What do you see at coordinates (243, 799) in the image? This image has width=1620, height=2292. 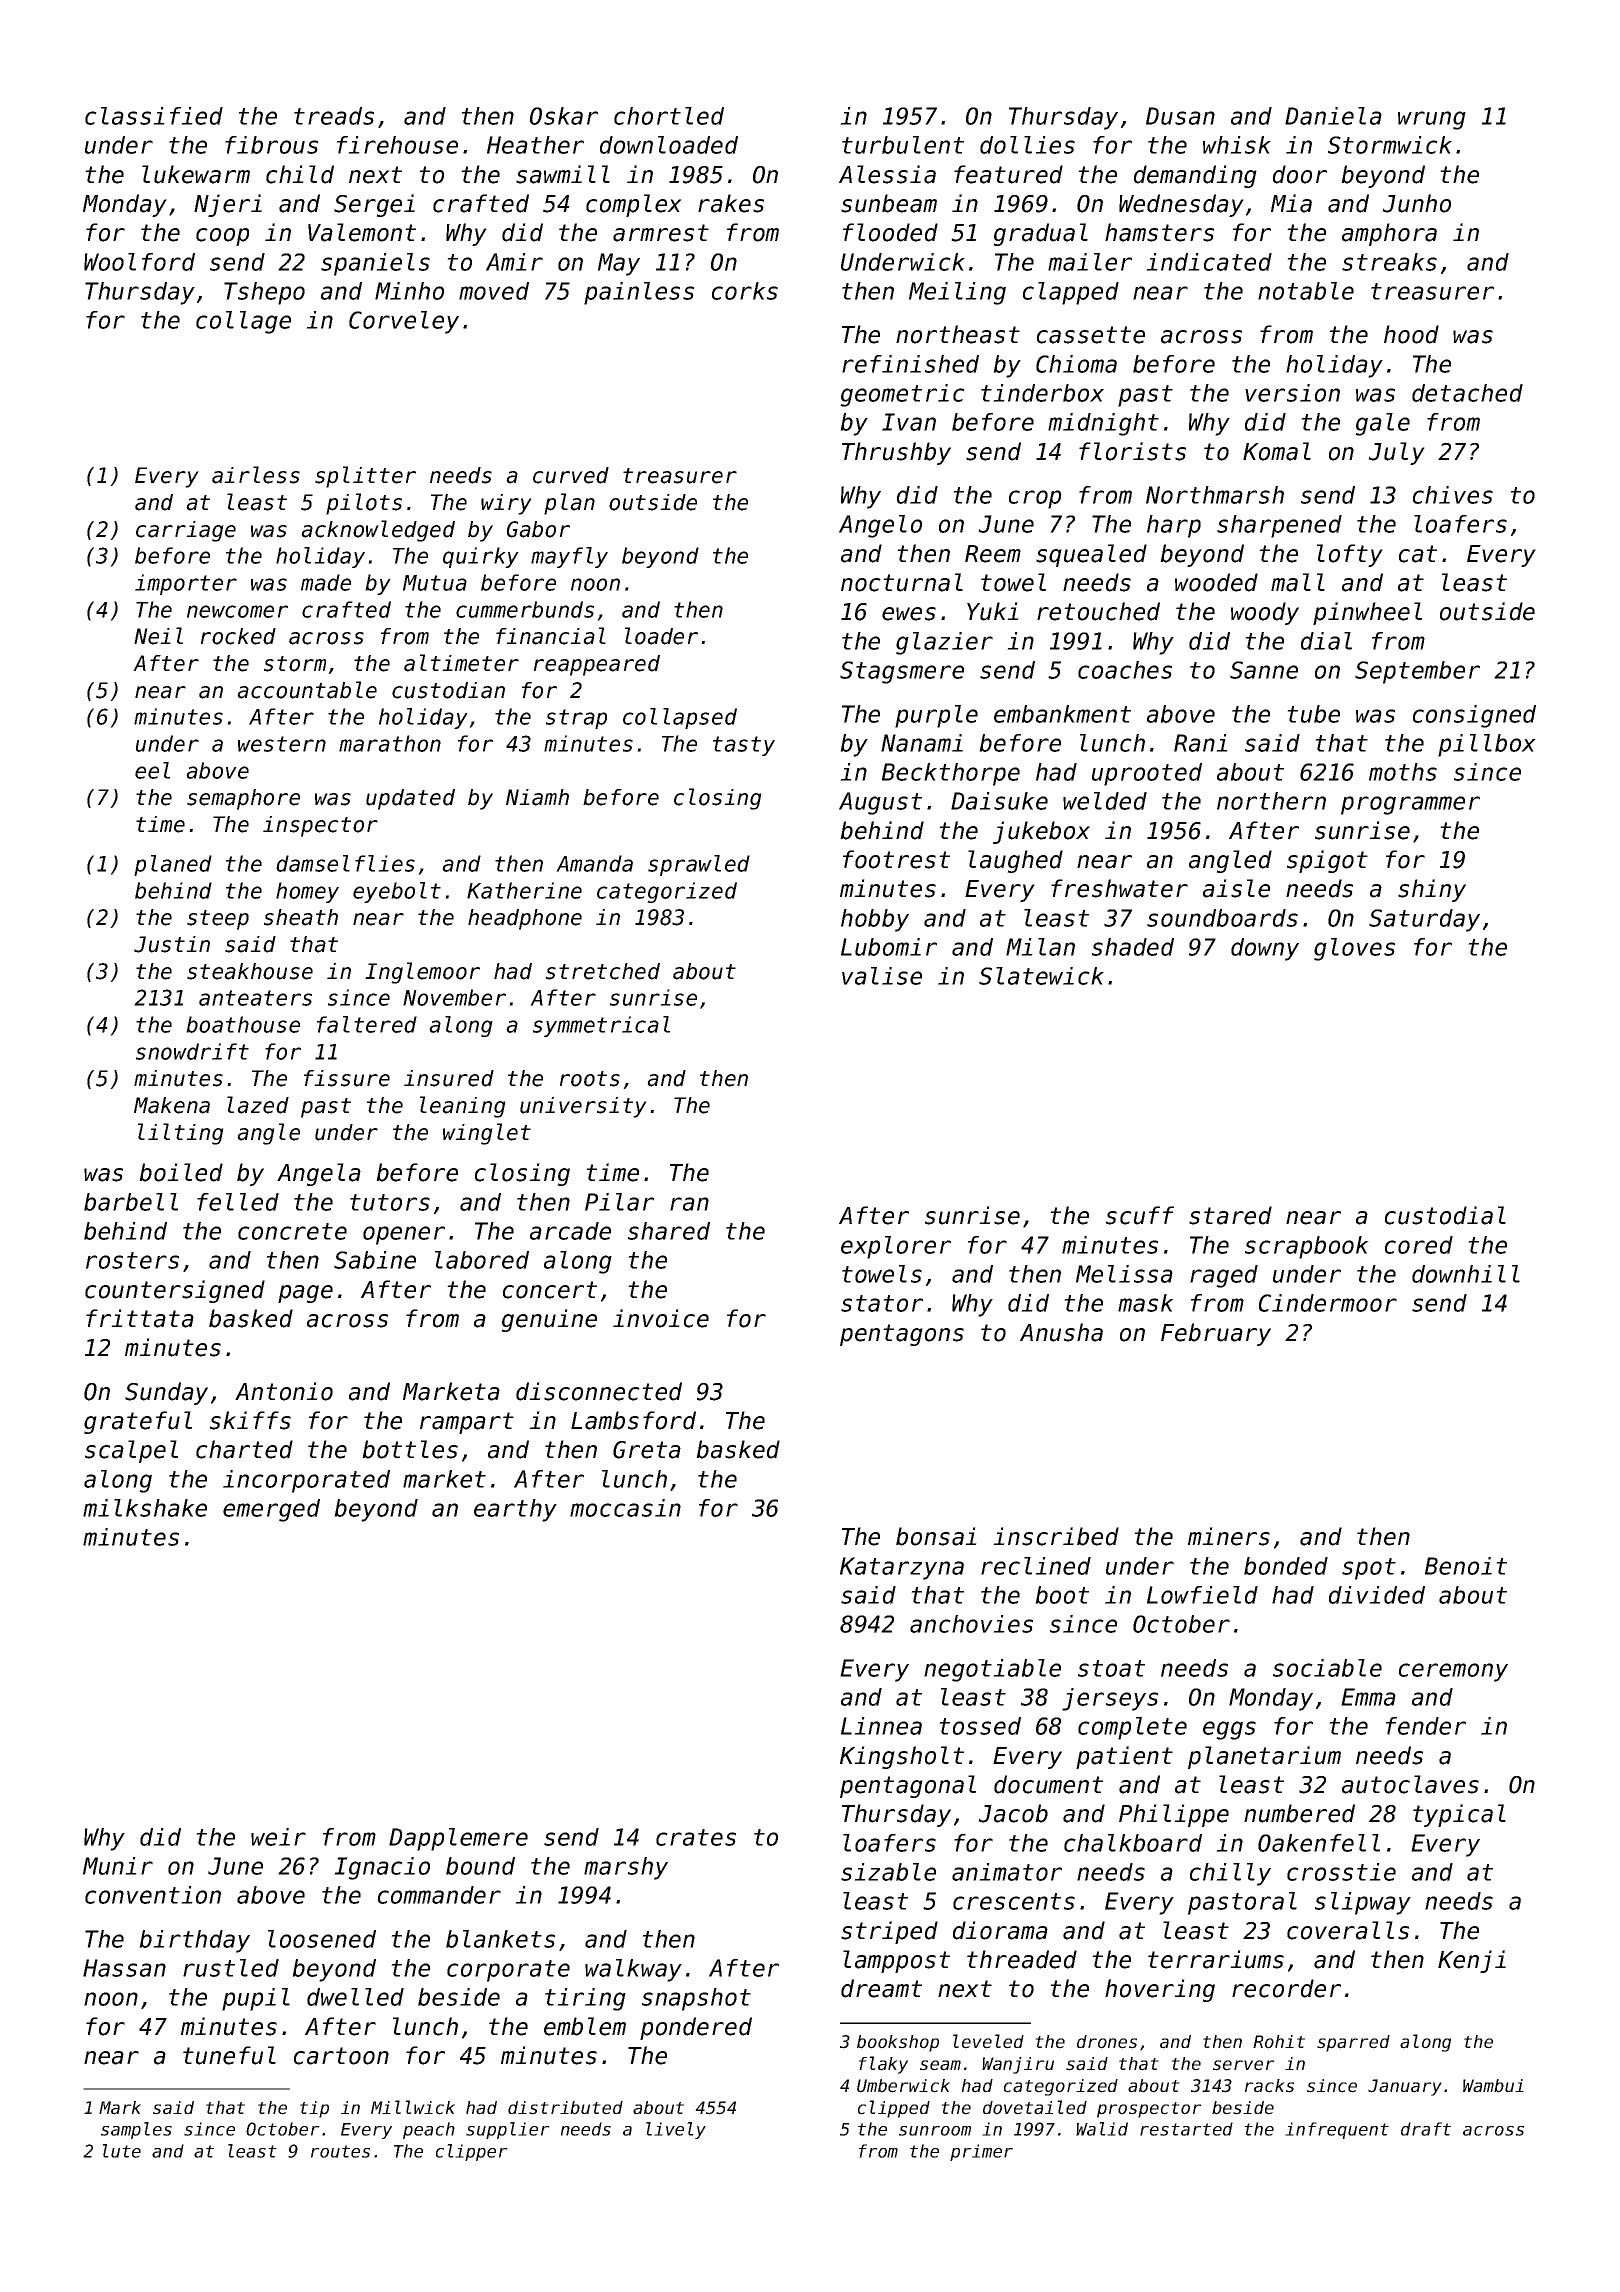 I see `semaphore` at bounding box center [243, 799].
